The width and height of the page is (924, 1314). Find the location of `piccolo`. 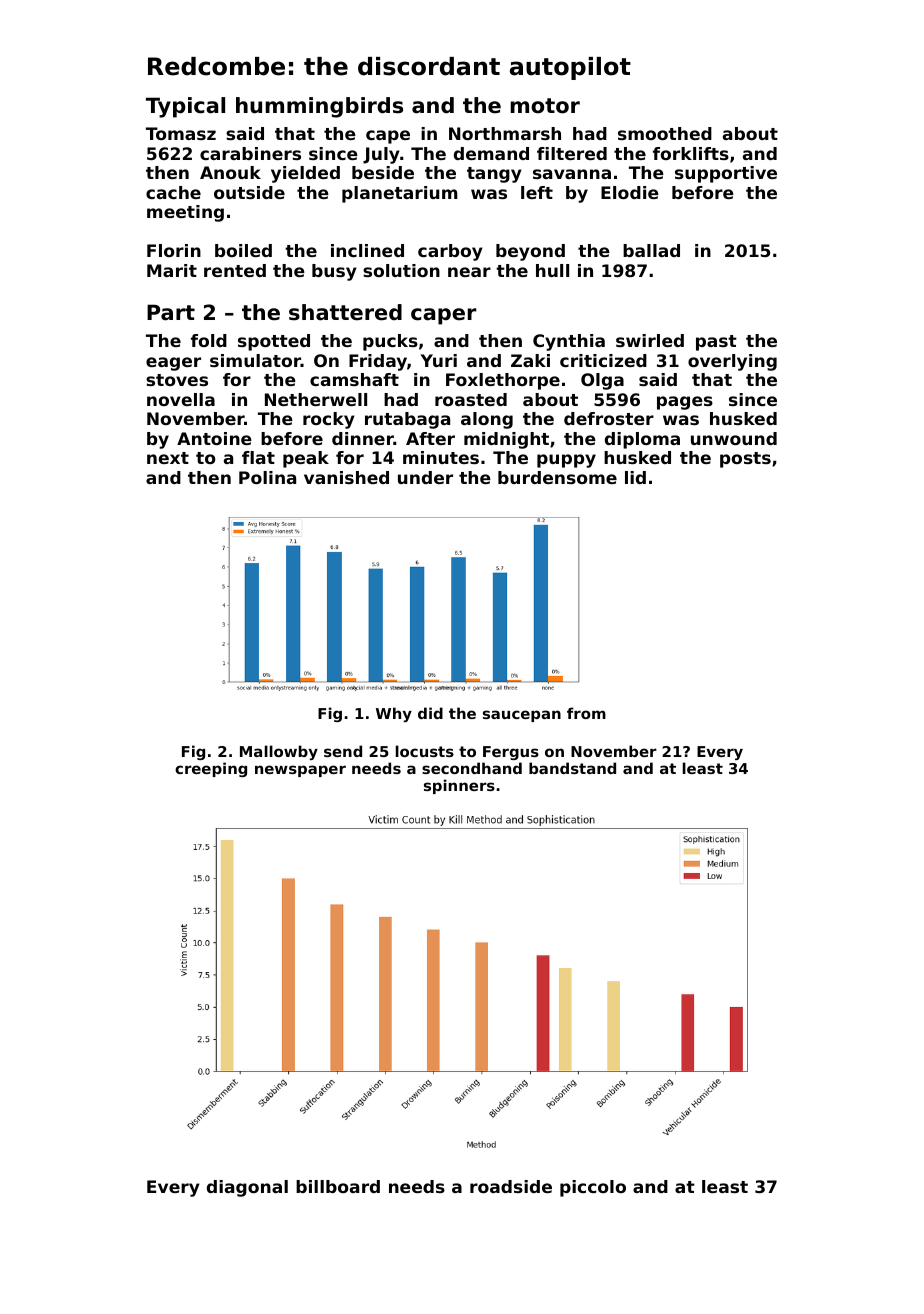

piccolo is located at coordinates (593, 1188).
